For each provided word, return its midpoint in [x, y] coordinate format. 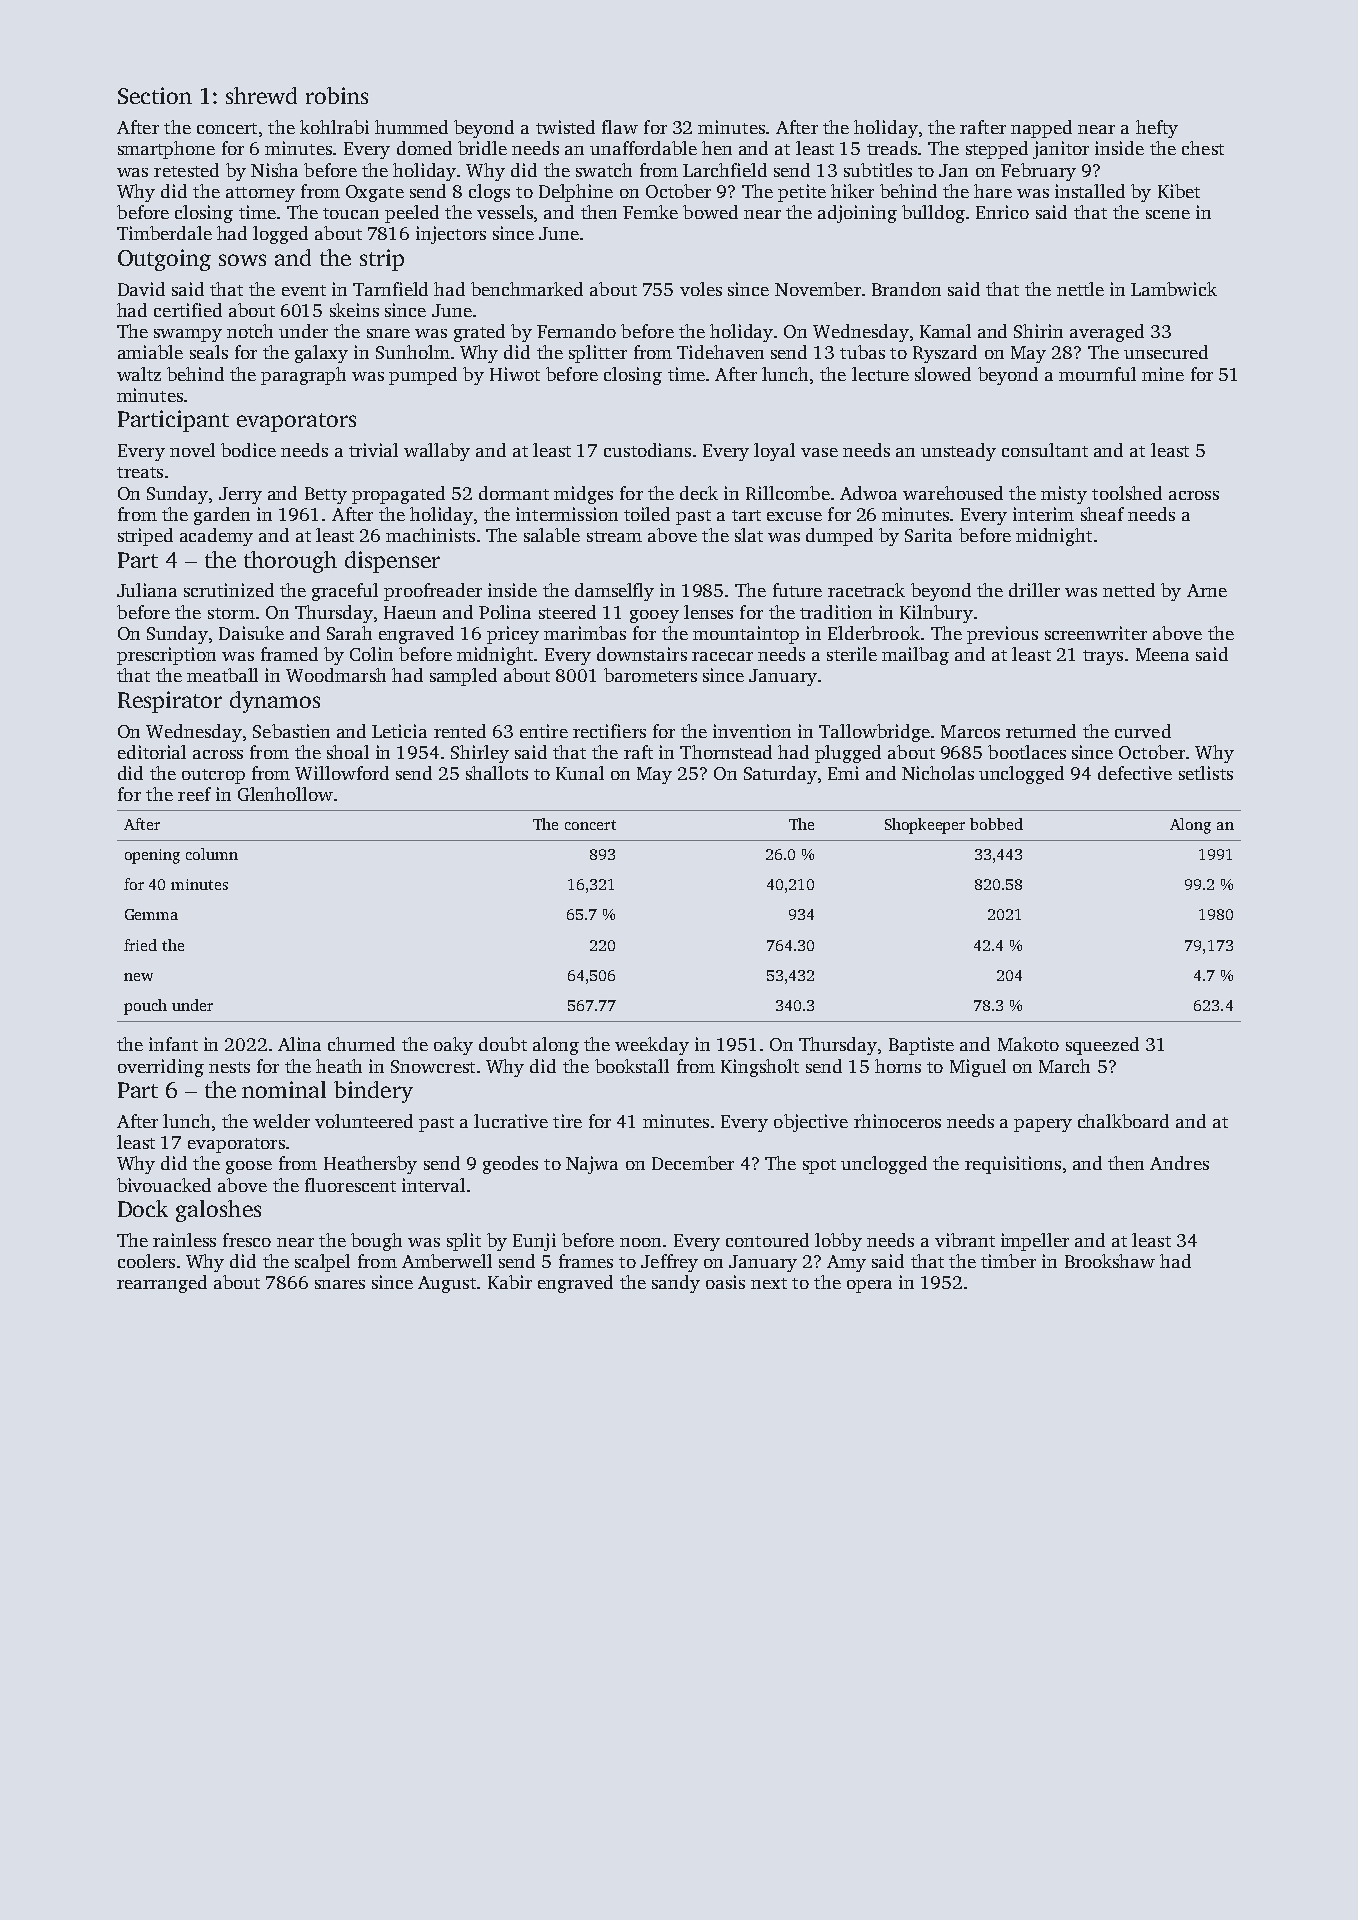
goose [249, 1167]
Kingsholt [760, 1068]
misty [1064, 495]
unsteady [958, 452]
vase [819, 452]
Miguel [978, 1068]
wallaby [437, 452]
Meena [1162, 654]
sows [242, 260]
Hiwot [515, 374]
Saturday [780, 775]
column [212, 854]
